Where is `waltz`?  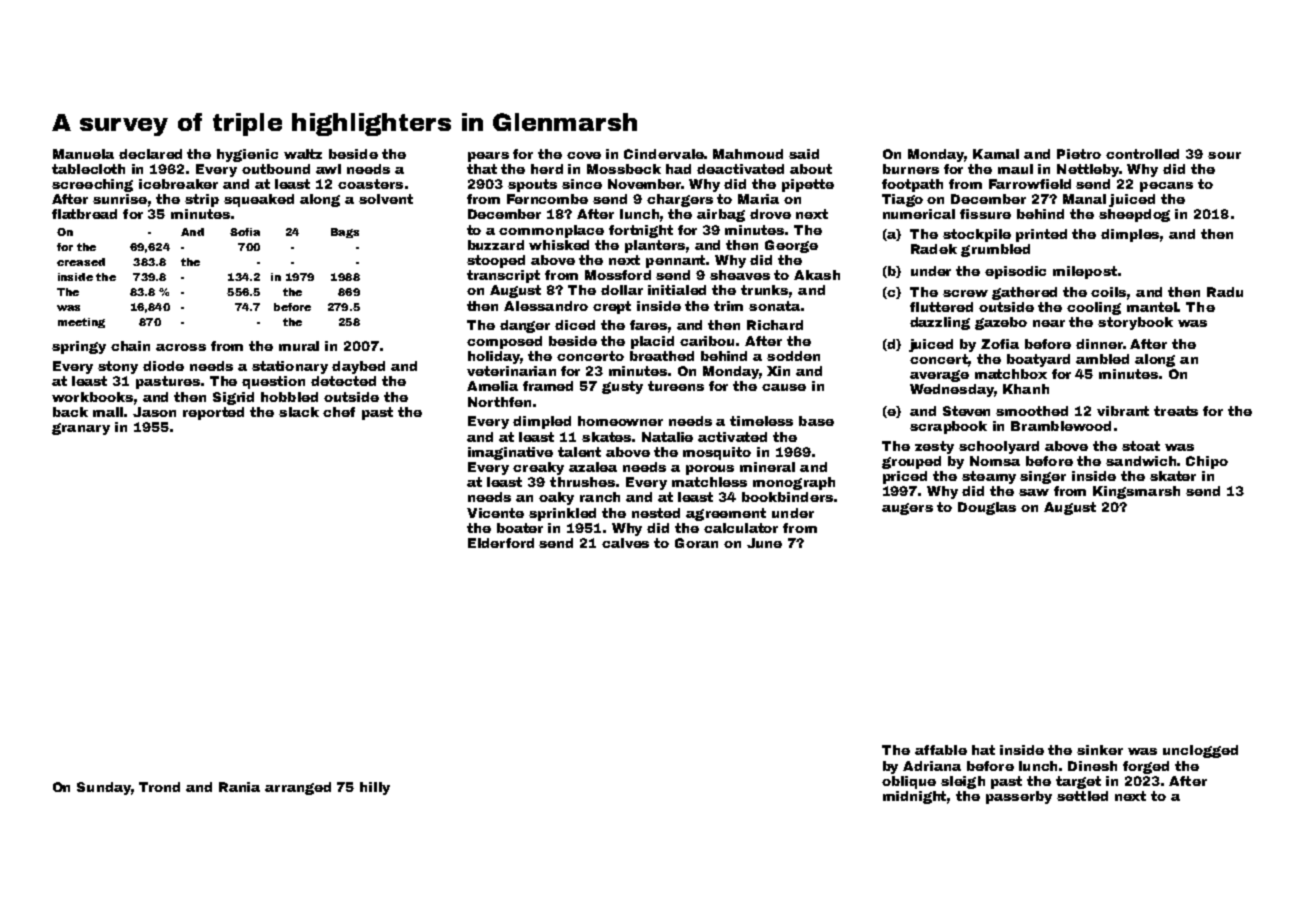 waltz is located at coordinates (303, 154).
